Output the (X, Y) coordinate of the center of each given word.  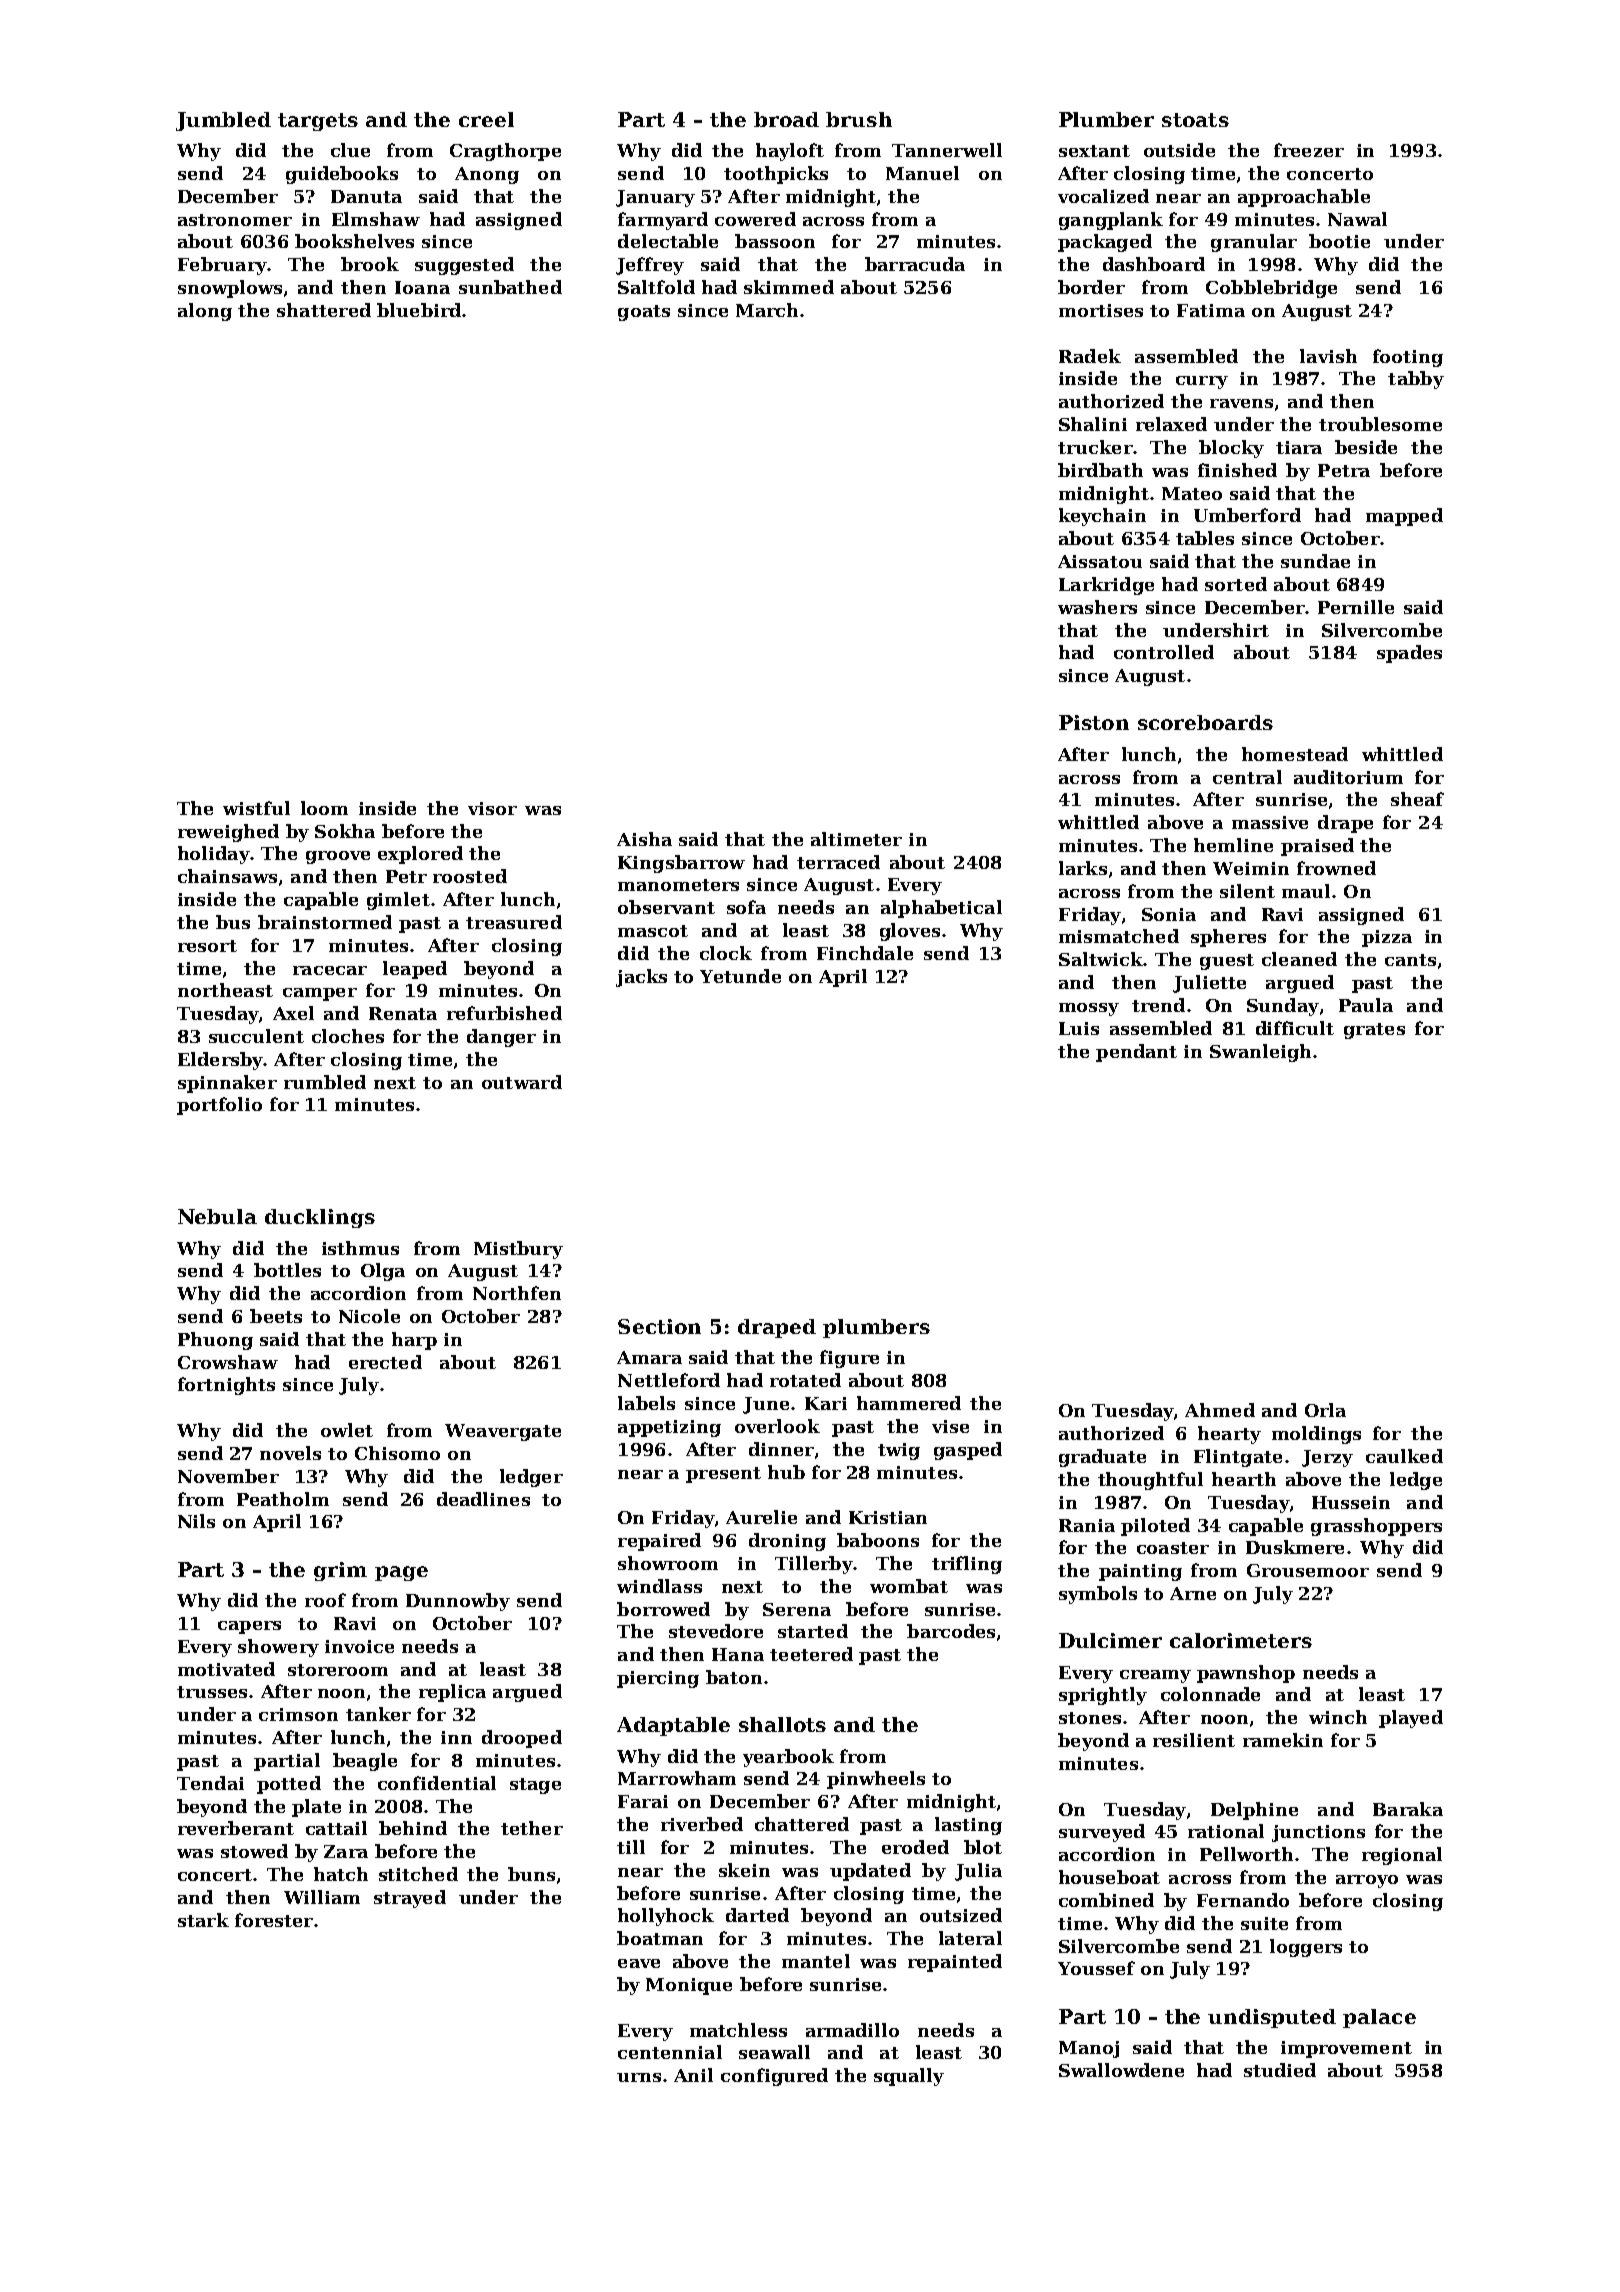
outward (522, 1082)
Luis (1079, 1028)
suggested (464, 266)
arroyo (1367, 1881)
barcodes (951, 1631)
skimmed (789, 287)
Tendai (210, 1783)
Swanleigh (1260, 1053)
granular (1254, 243)
